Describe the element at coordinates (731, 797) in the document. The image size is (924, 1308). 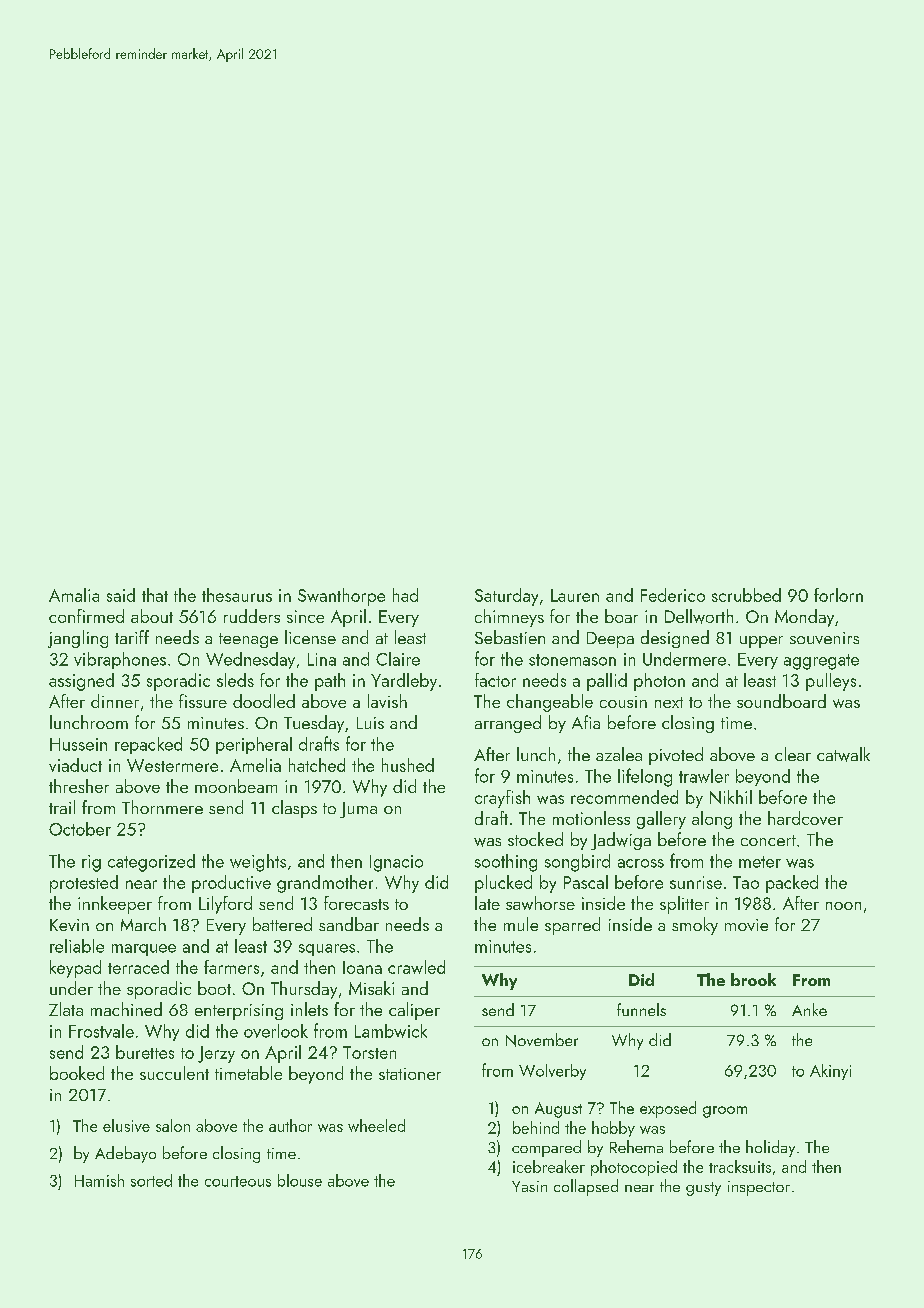
I see `Nikhil` at that location.
